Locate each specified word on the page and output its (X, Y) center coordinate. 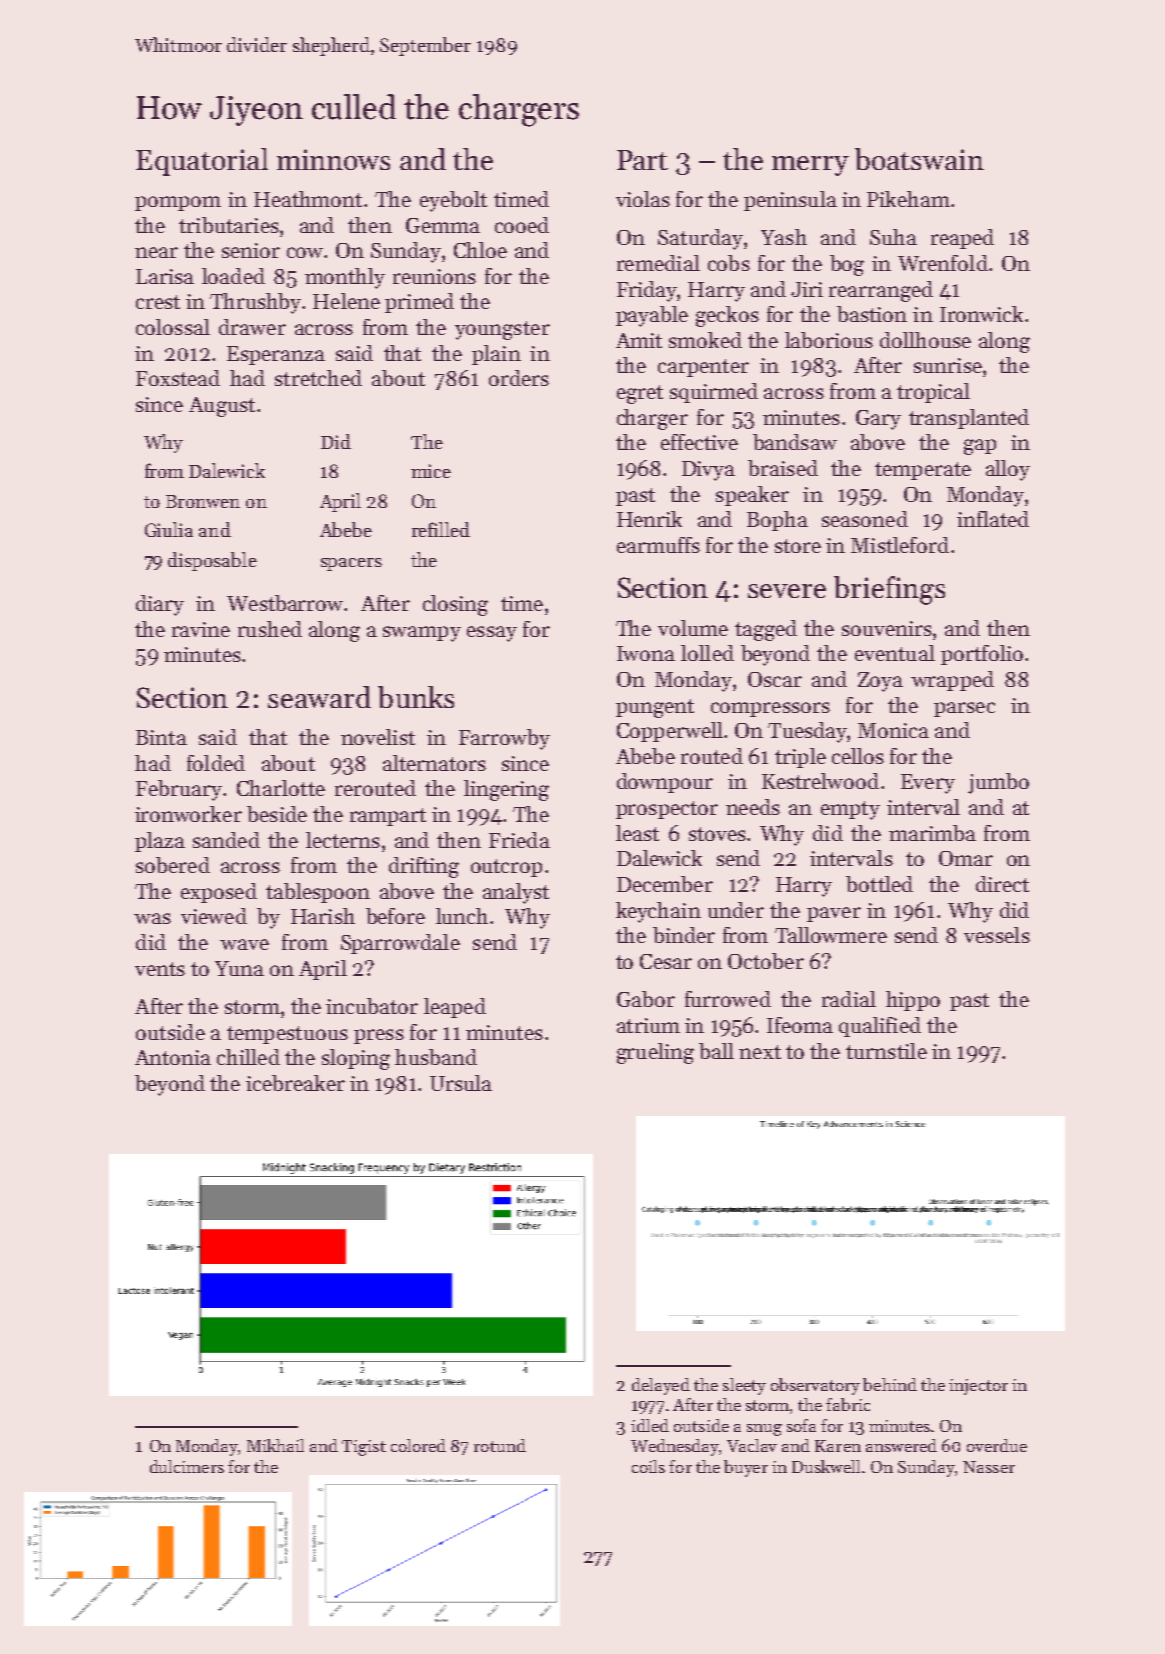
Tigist (364, 1448)
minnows (333, 159)
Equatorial (202, 162)
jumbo (998, 783)
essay (492, 634)
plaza (160, 842)
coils (648, 1466)
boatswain (919, 159)
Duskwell (826, 1466)
